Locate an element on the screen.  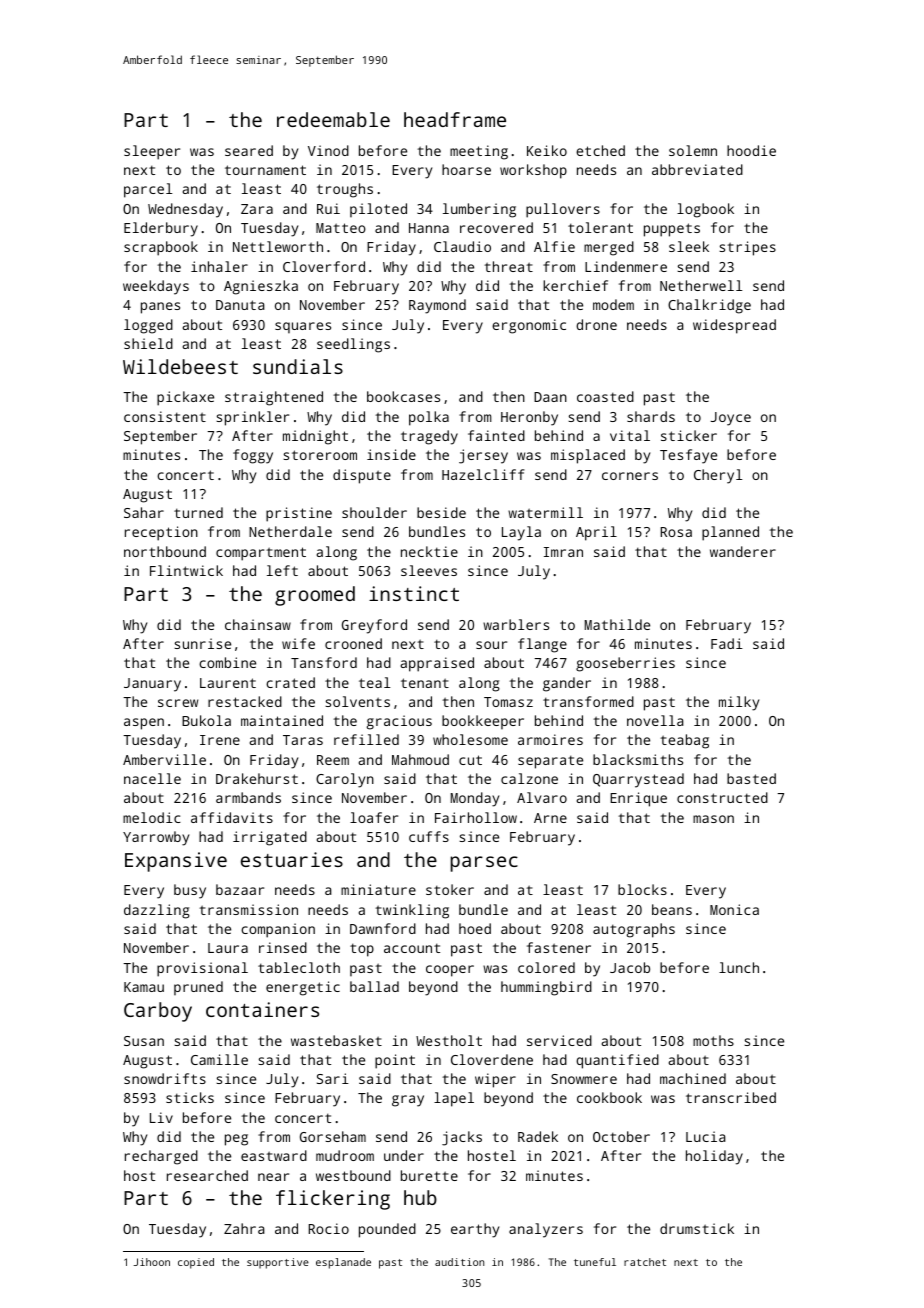
bazaar is located at coordinates (240, 889).
